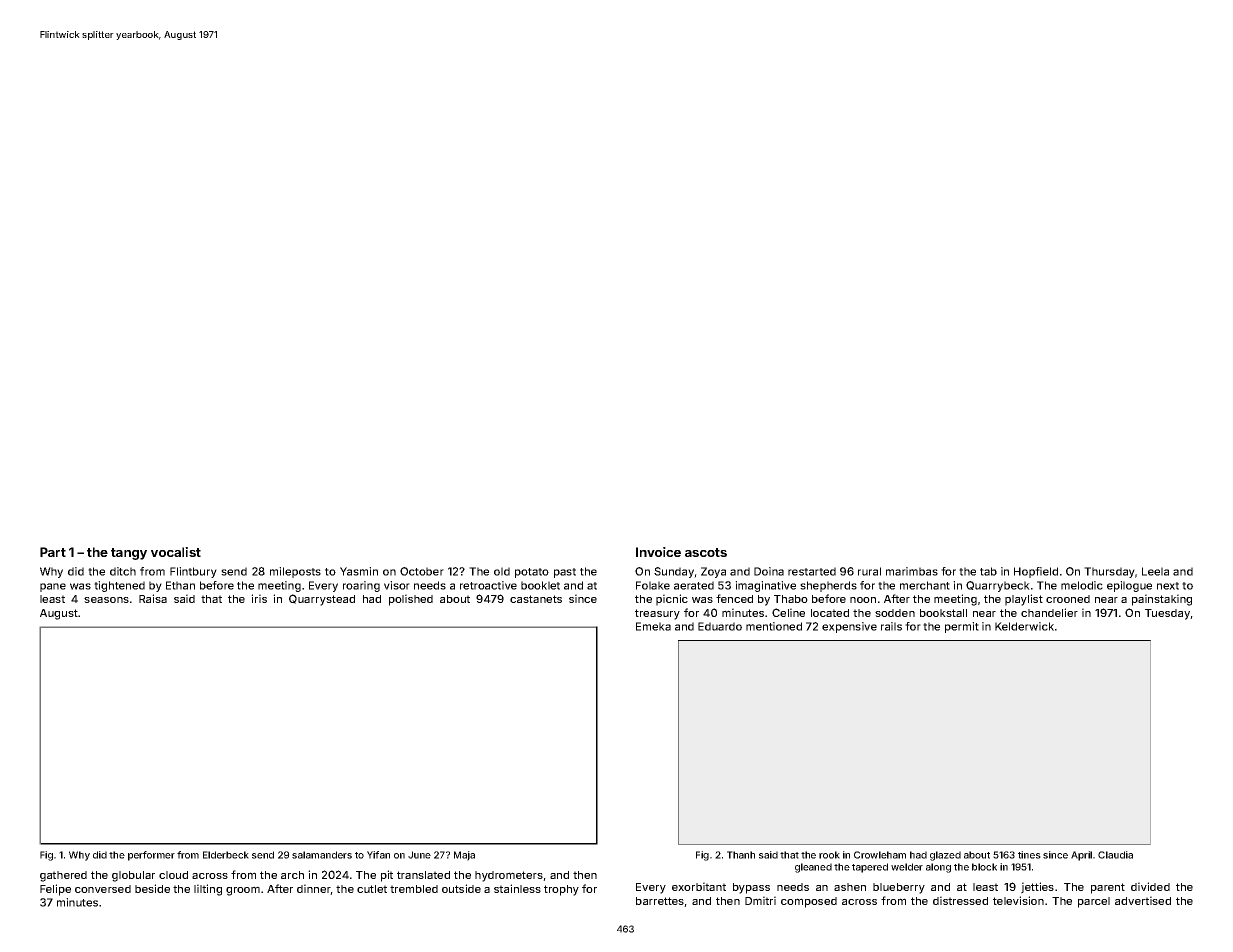  What do you see at coordinates (151, 856) in the image?
I see `performer` at bounding box center [151, 856].
